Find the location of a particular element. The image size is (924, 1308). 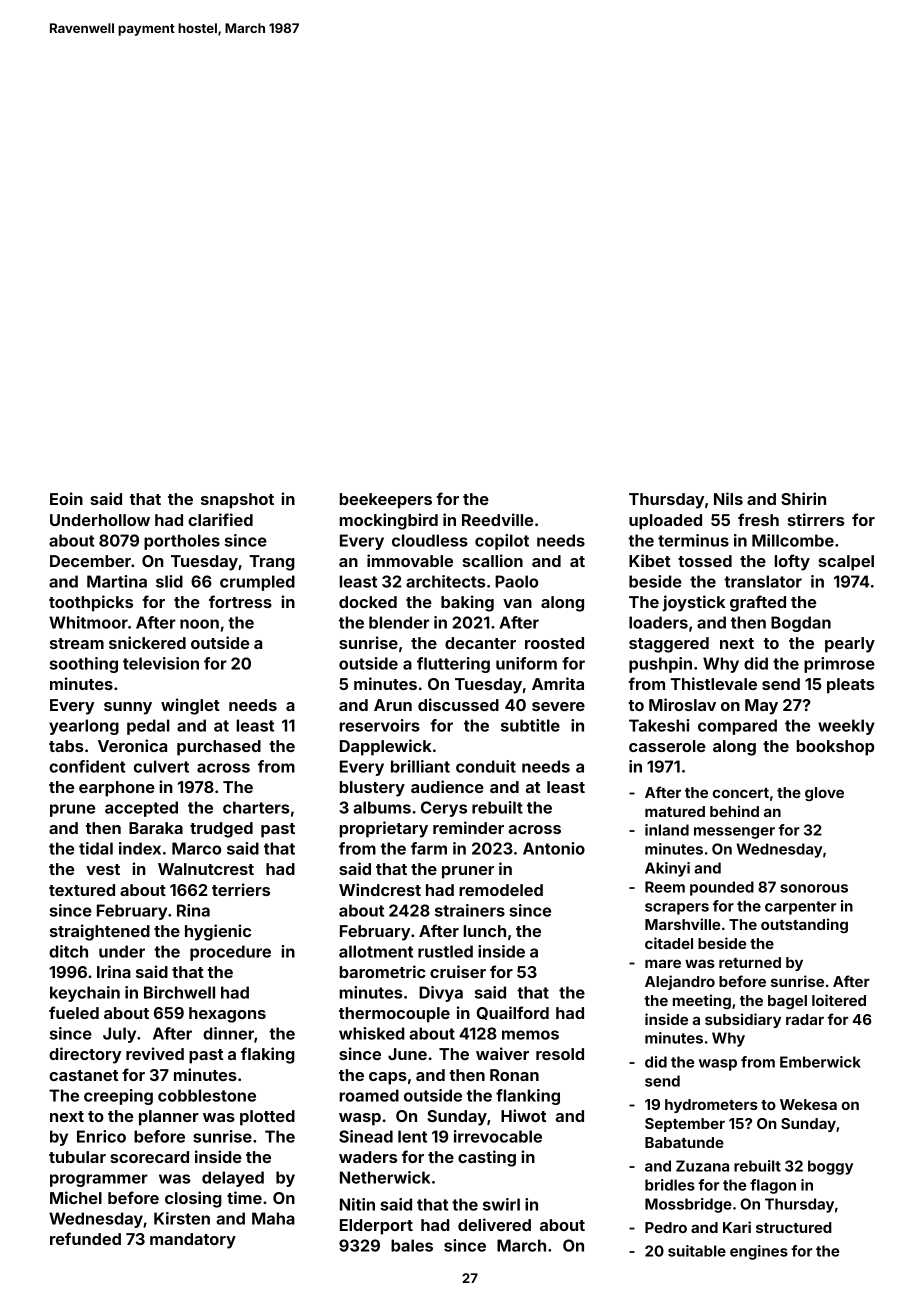

subsidiary is located at coordinates (743, 1020).
